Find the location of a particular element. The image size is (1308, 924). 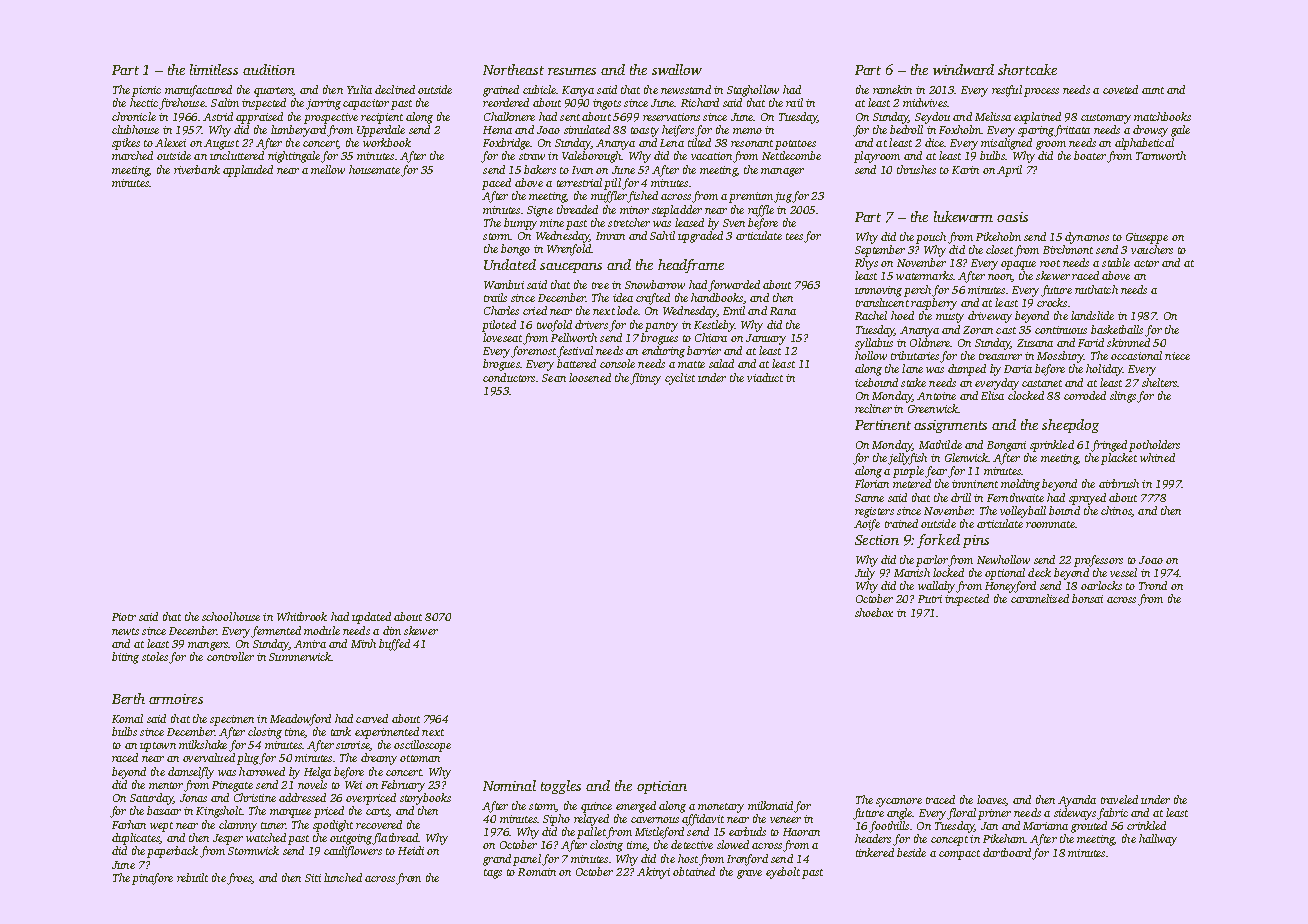

ramekin is located at coordinates (892, 89).
